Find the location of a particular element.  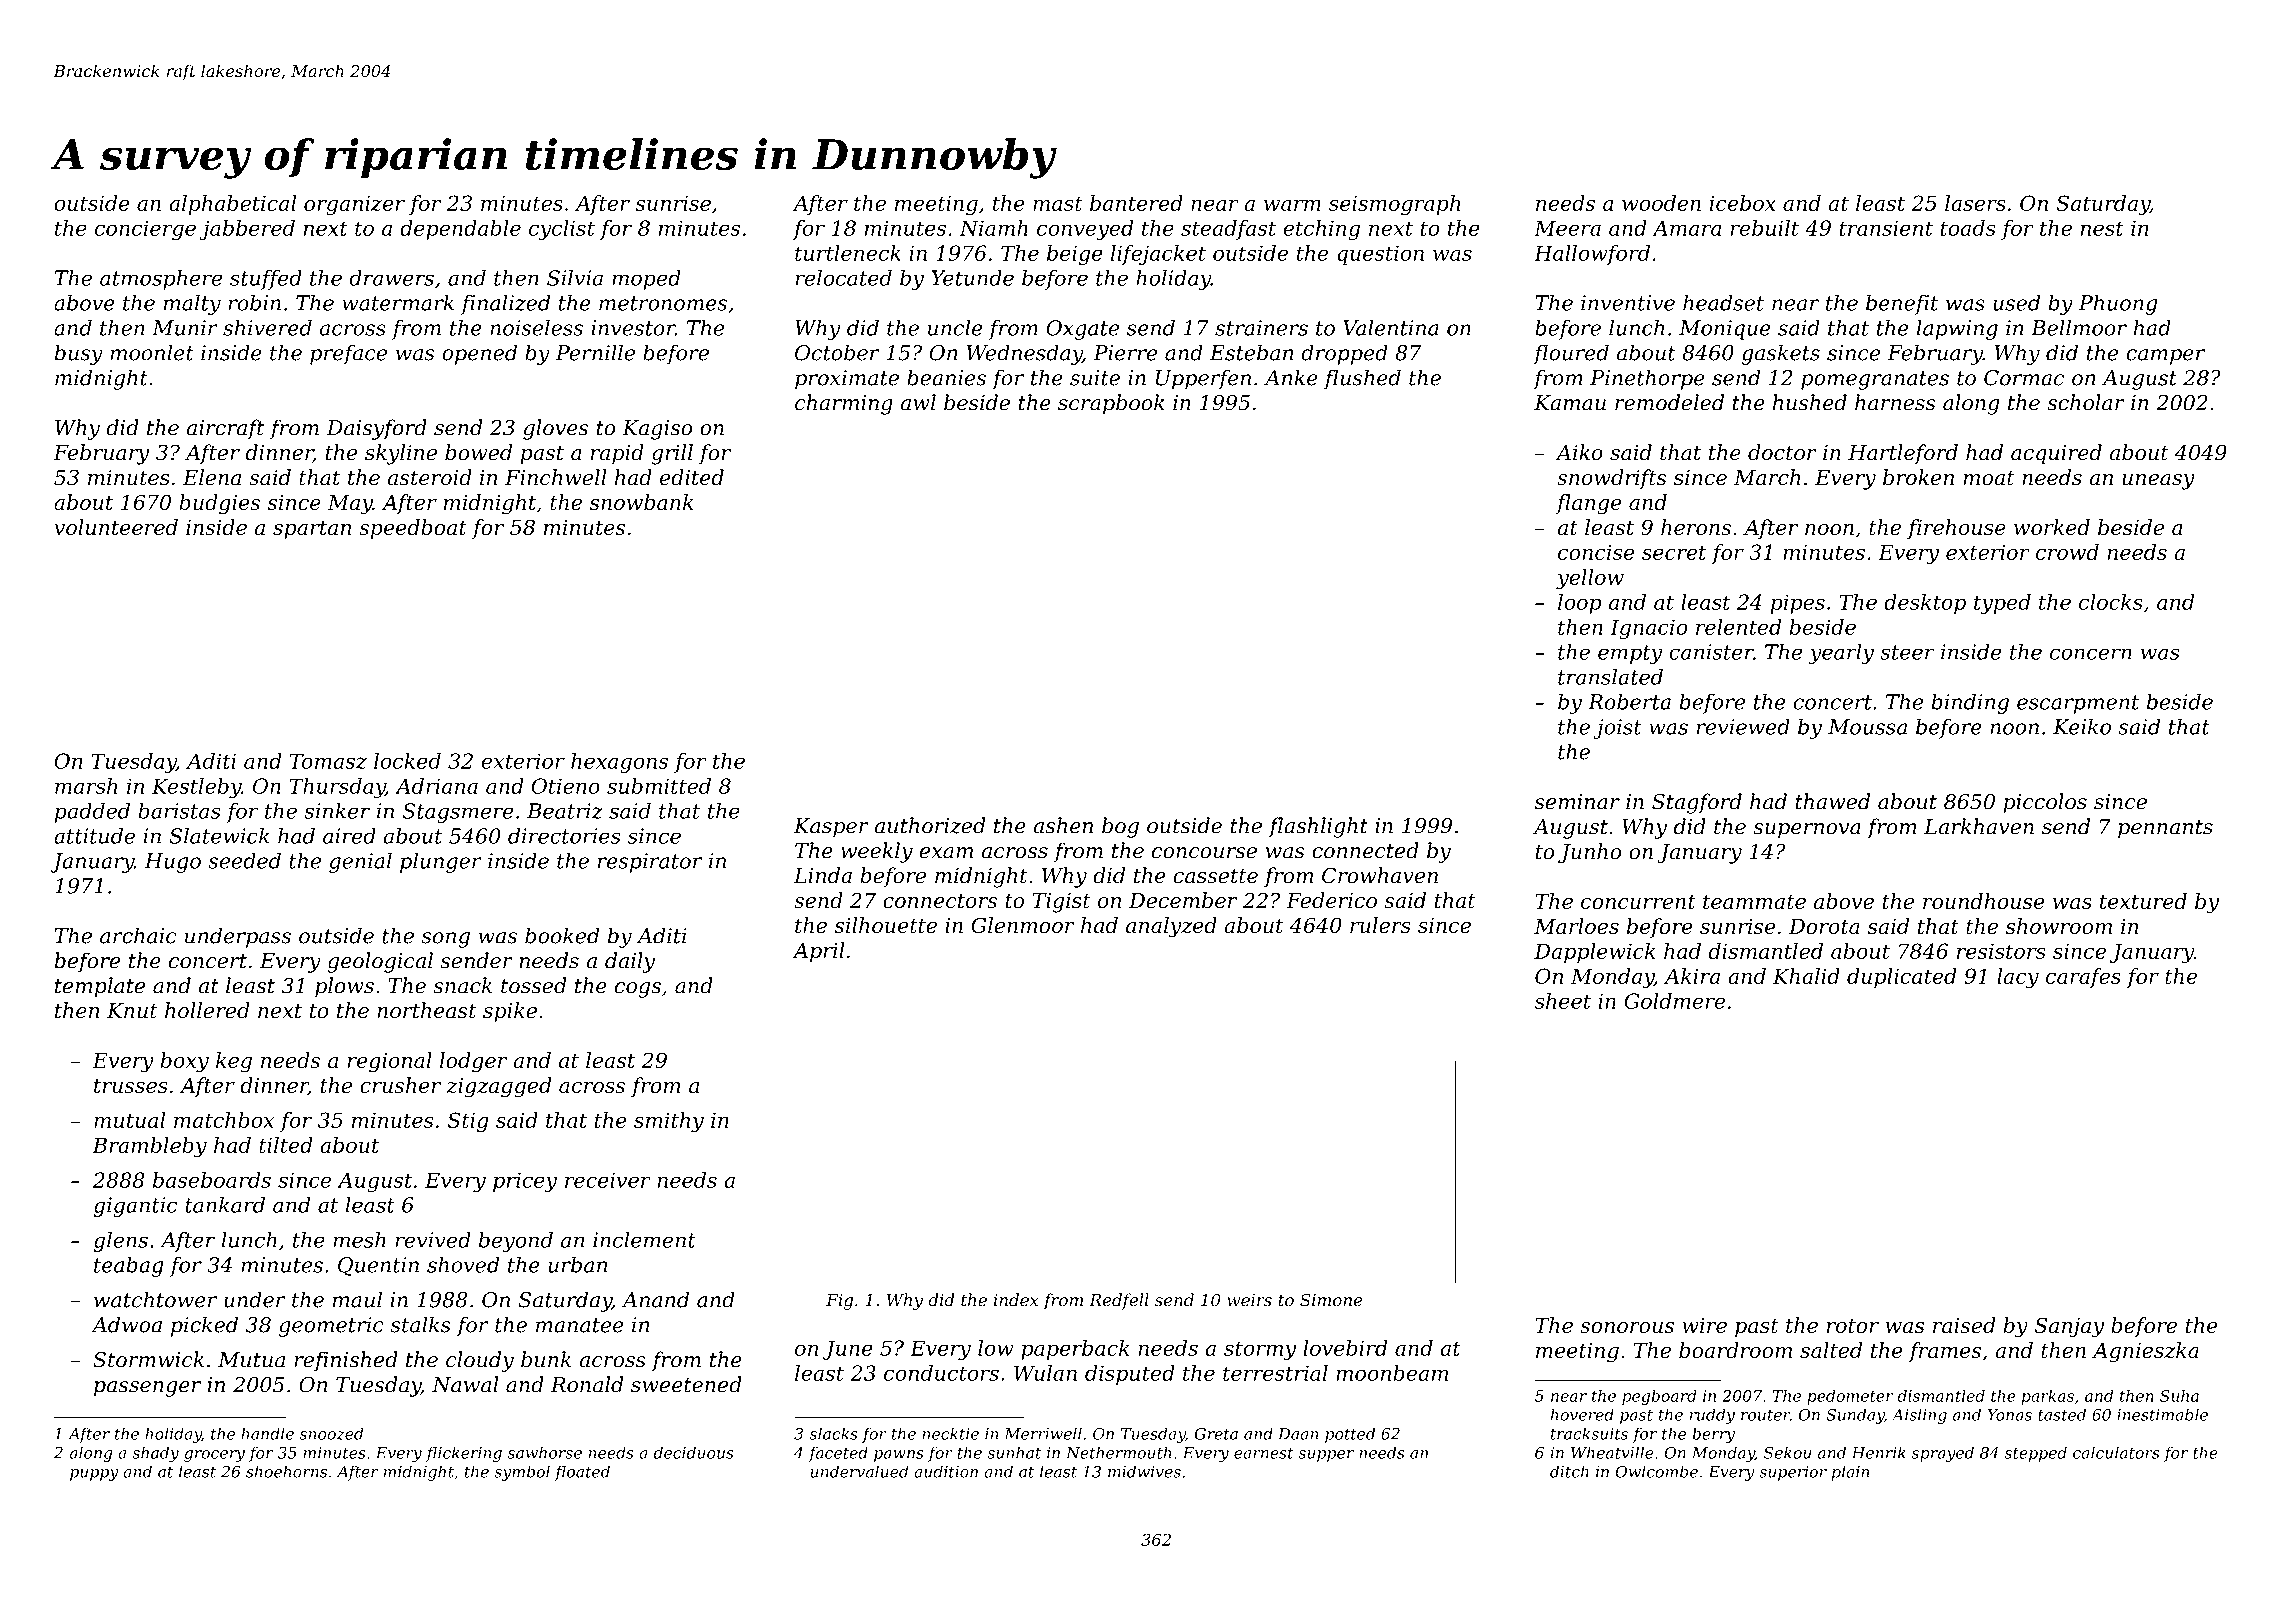

weekly is located at coordinates (877, 852).
